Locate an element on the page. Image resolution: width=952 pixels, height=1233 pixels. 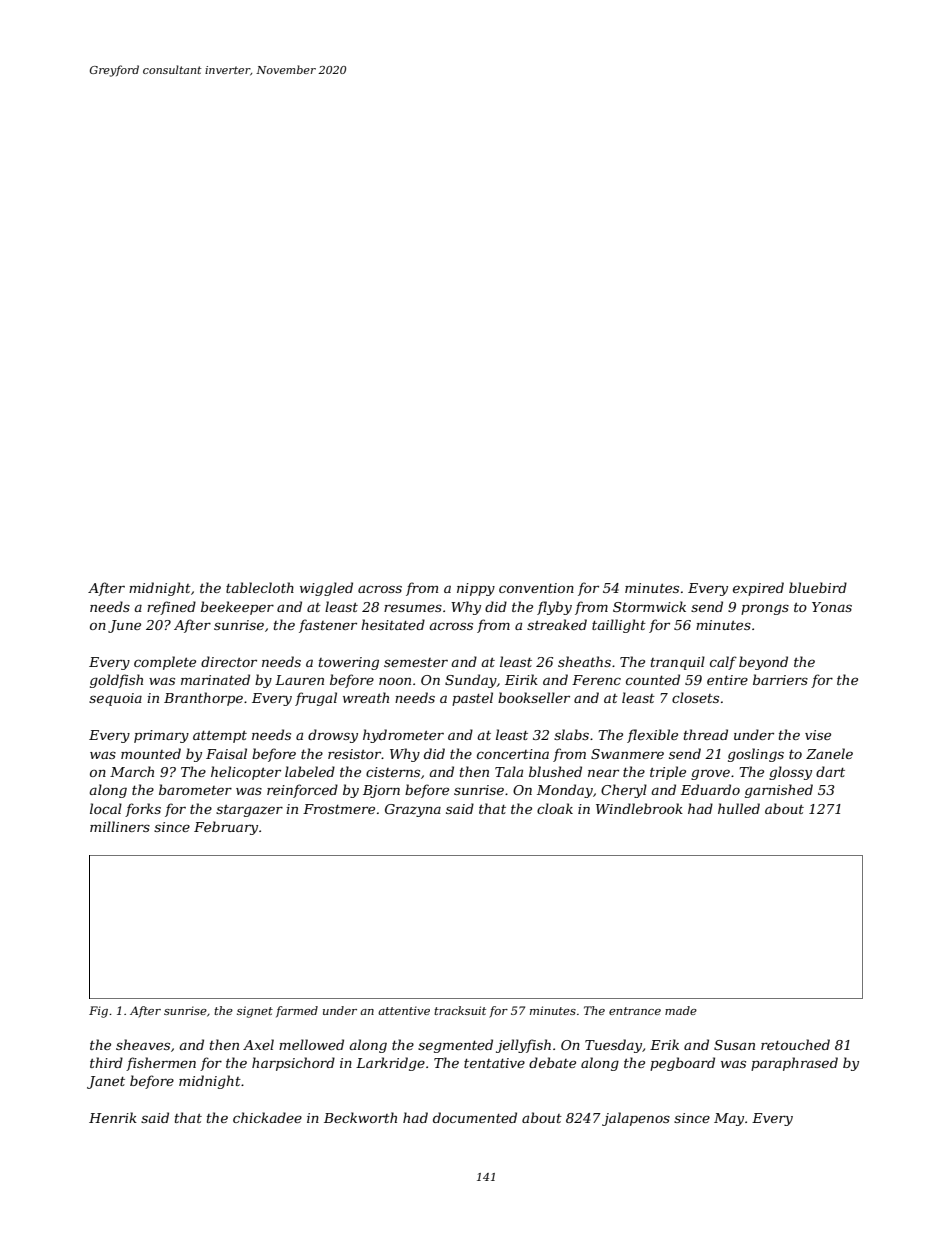
Zanele is located at coordinates (829, 753).
